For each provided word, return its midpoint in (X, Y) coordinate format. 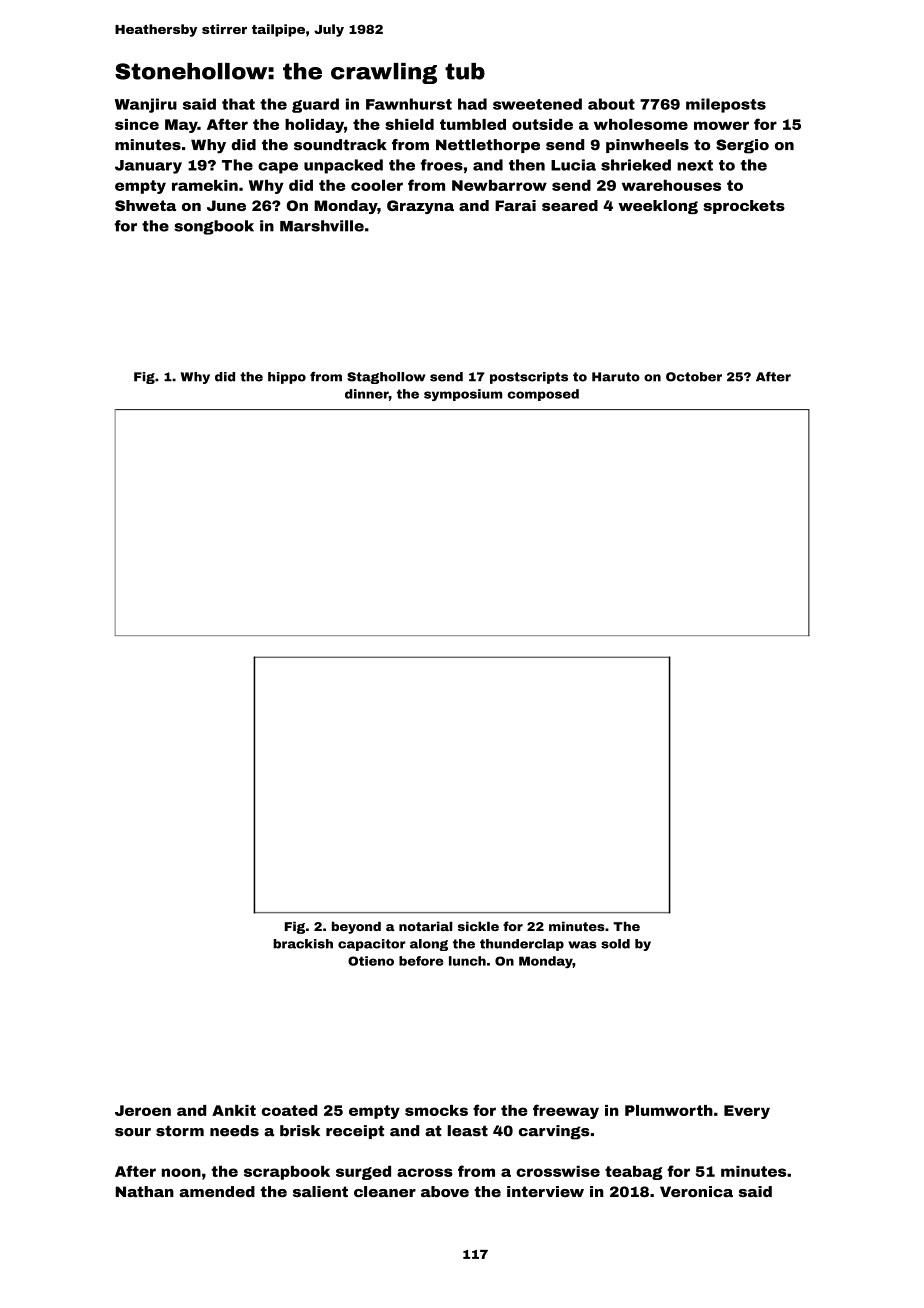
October (694, 377)
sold (615, 944)
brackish (303, 944)
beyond (356, 927)
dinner (367, 394)
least (467, 1131)
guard (315, 105)
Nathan (144, 1191)
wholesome (641, 124)
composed (543, 395)
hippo (287, 378)
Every (747, 1112)
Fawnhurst (409, 104)
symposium (463, 395)
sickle (478, 926)
